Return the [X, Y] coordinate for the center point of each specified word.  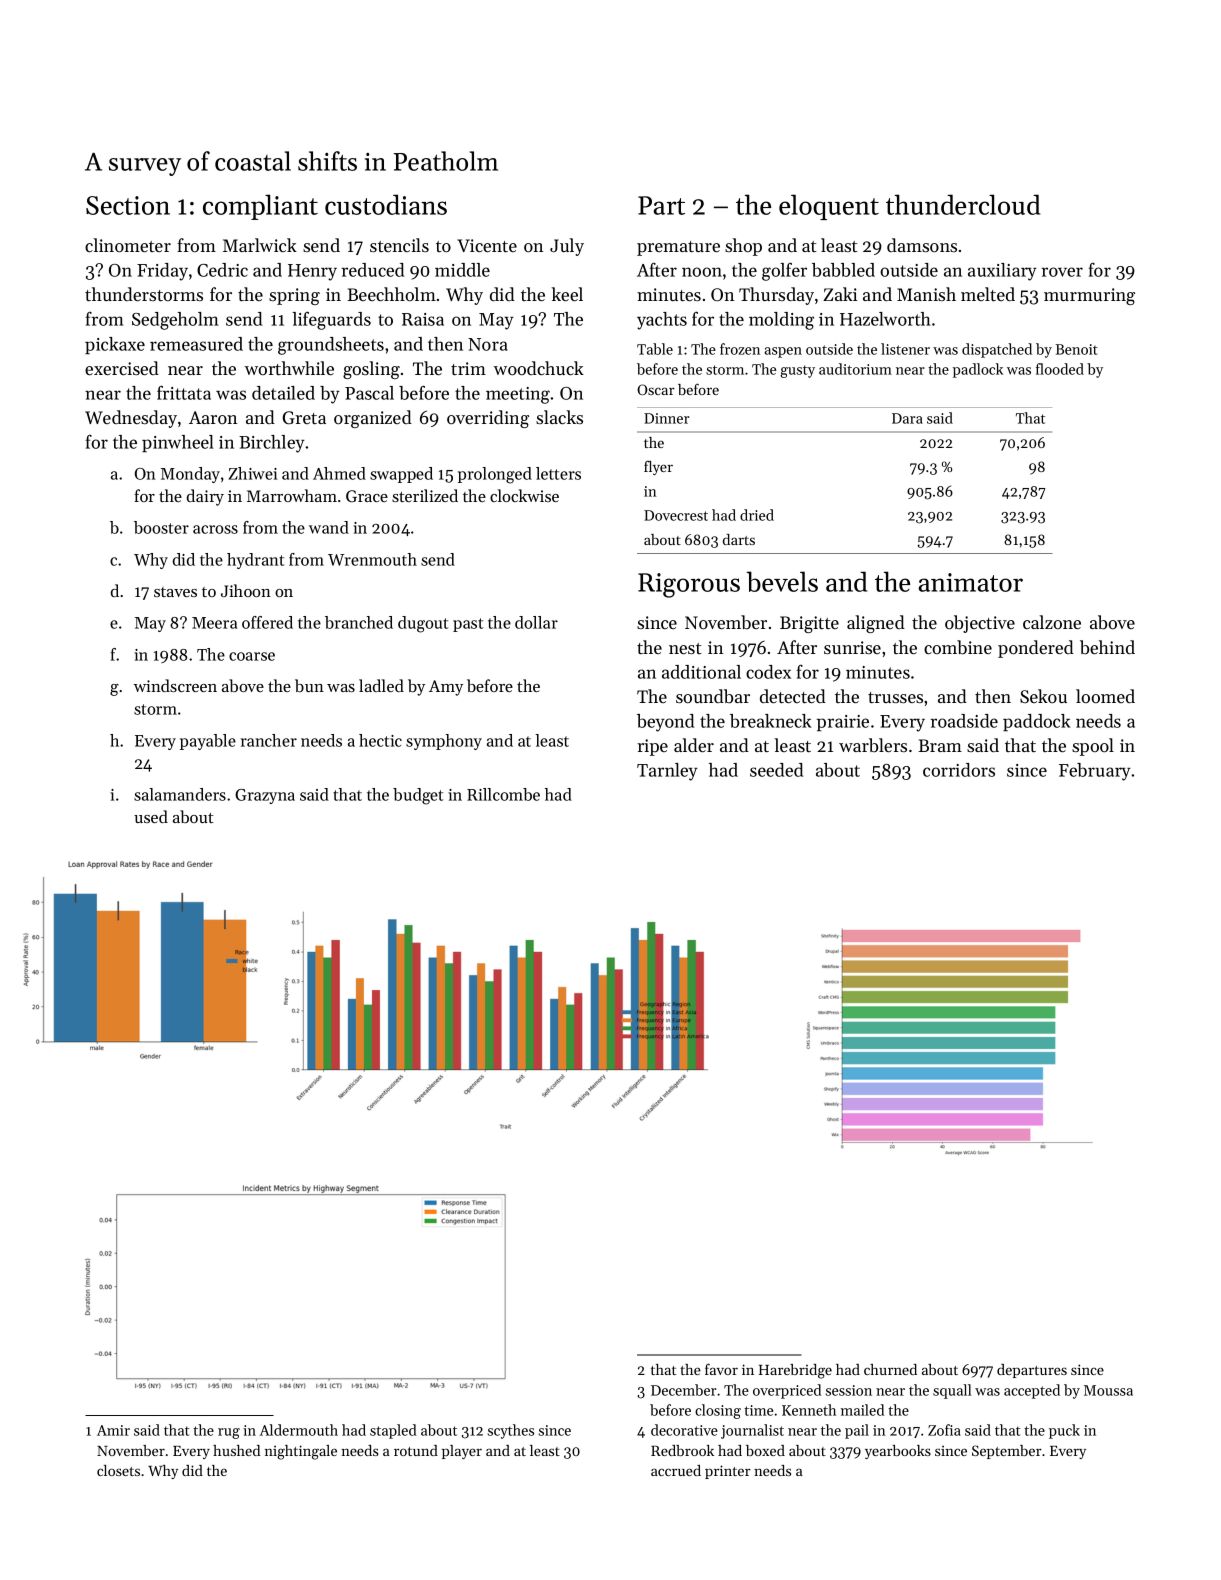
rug [229, 1433]
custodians [386, 204]
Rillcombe [503, 794]
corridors [959, 770]
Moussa [1108, 1390]
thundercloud [963, 204]
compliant [260, 207]
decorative [684, 1430]
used [151, 816]
